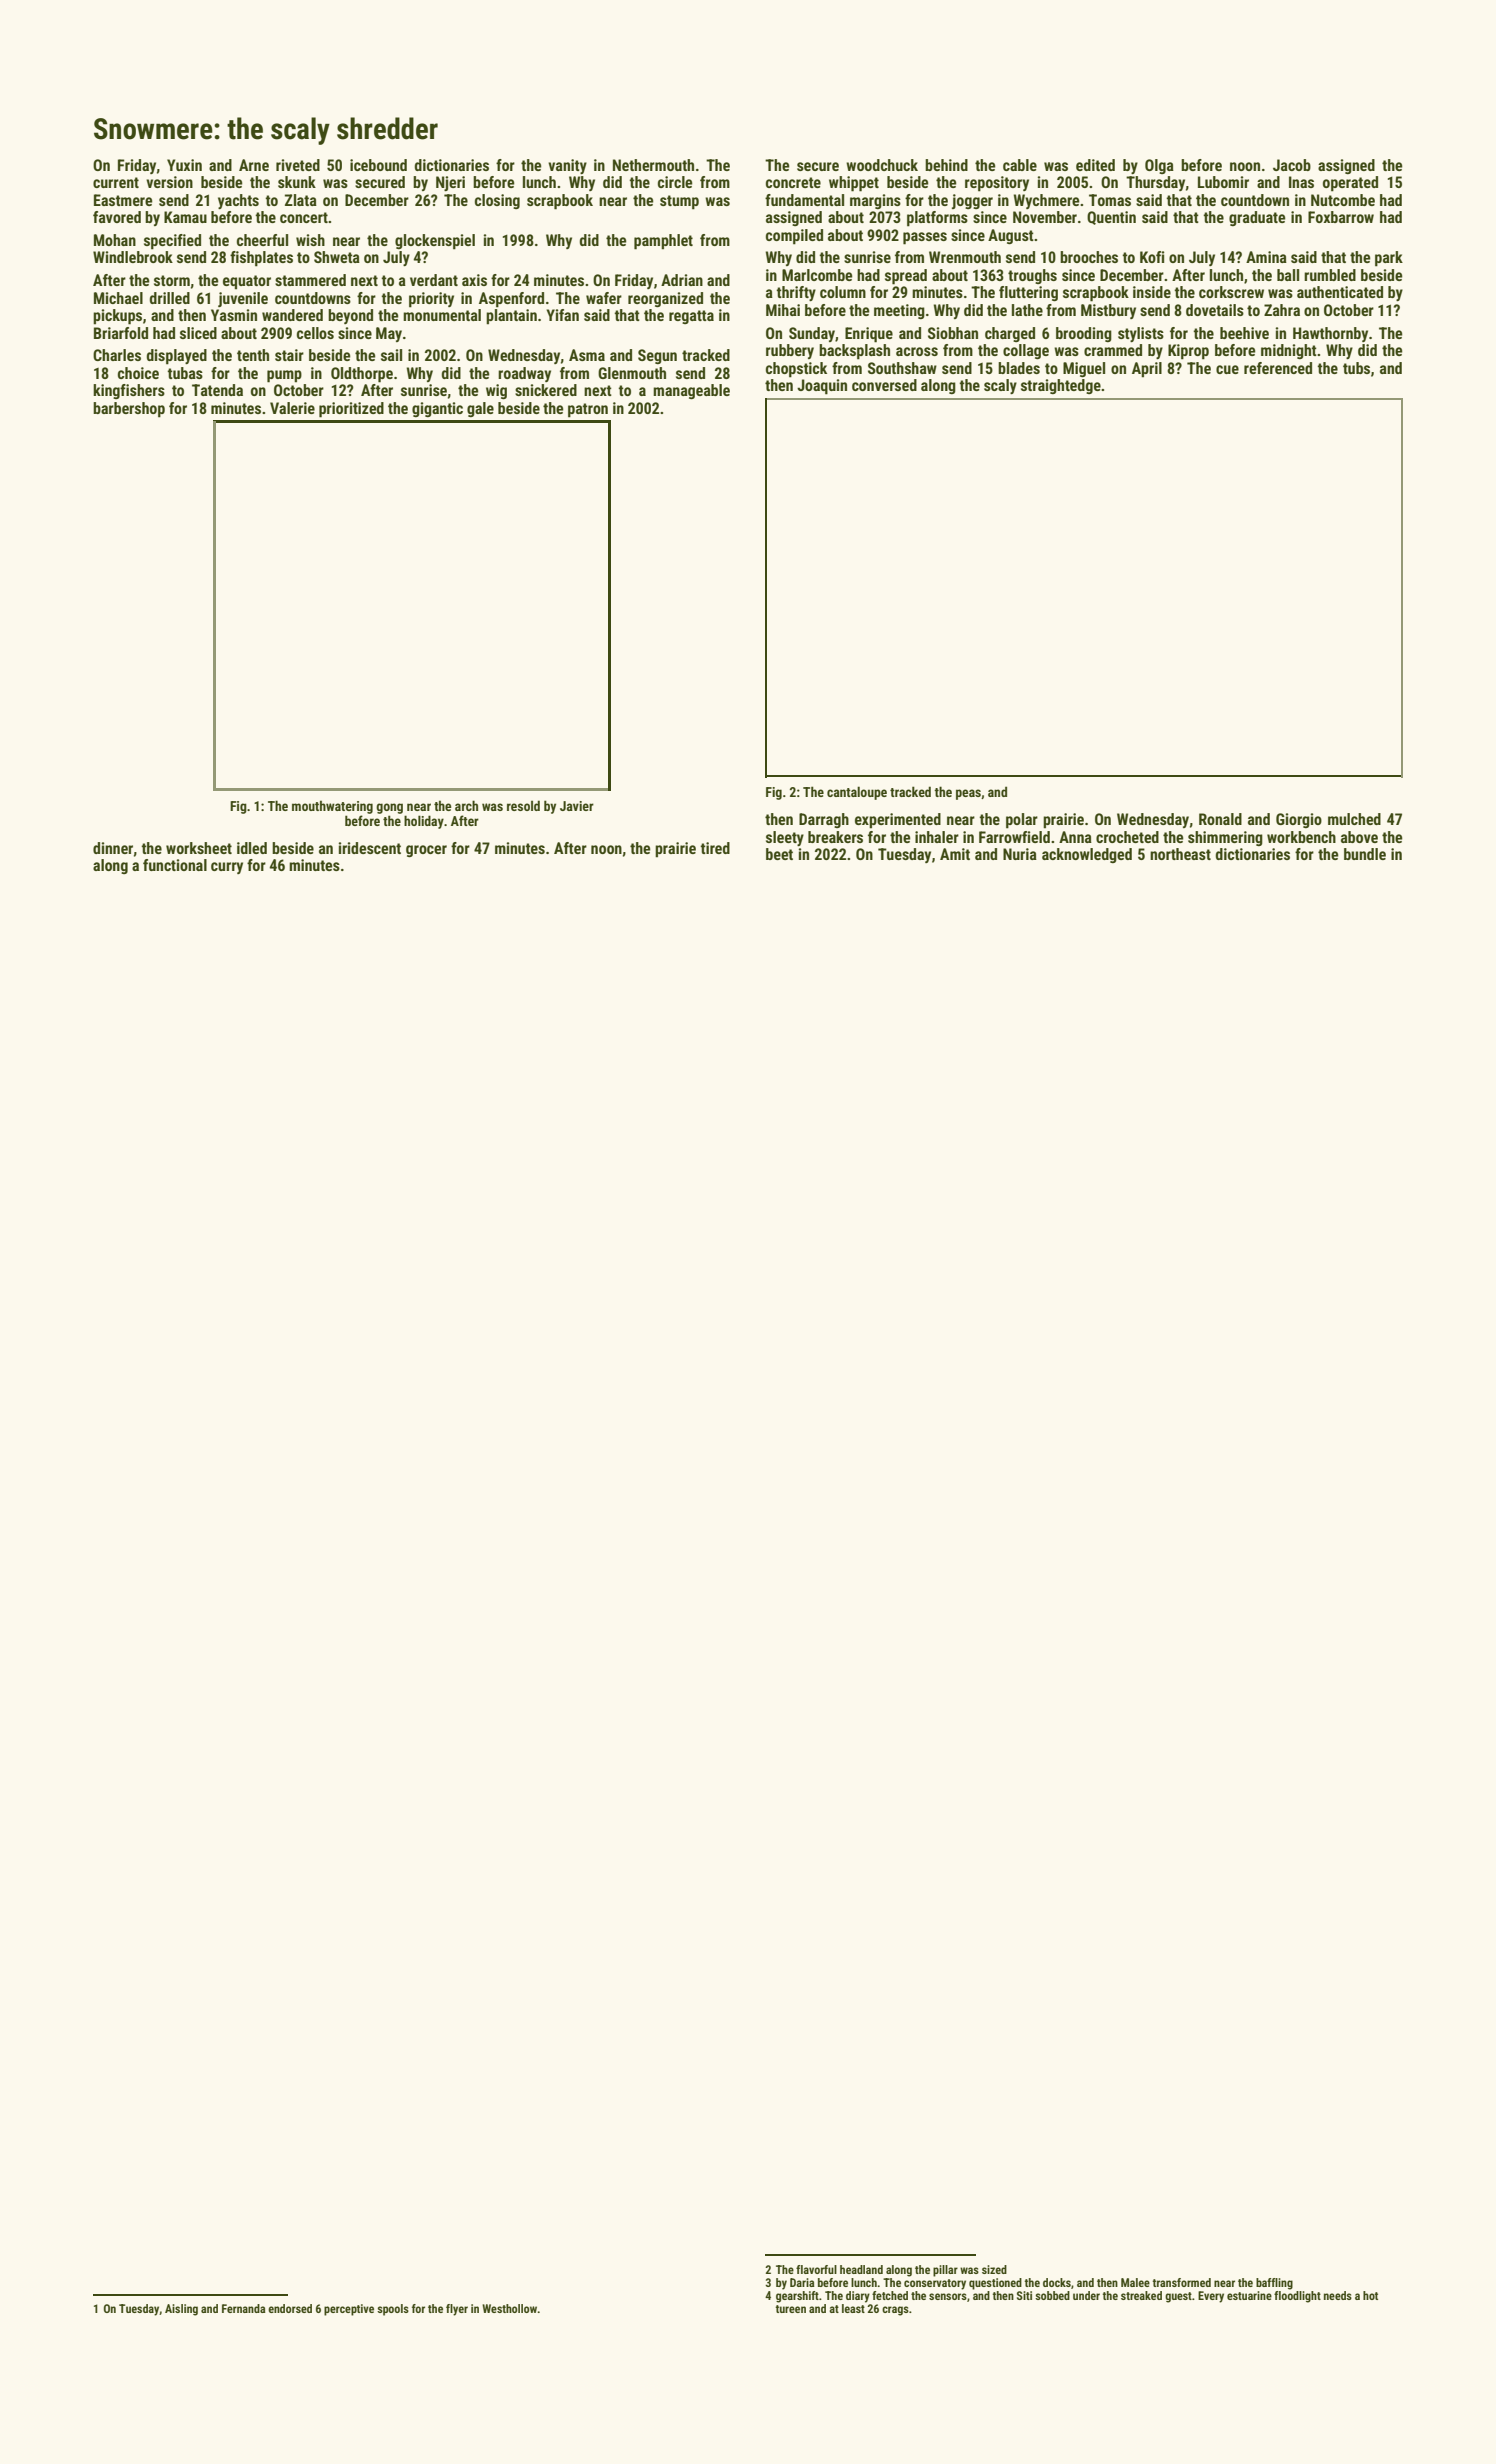 The width and height of the document is (1496, 2464). I want to click on Giorgio, so click(1299, 820).
